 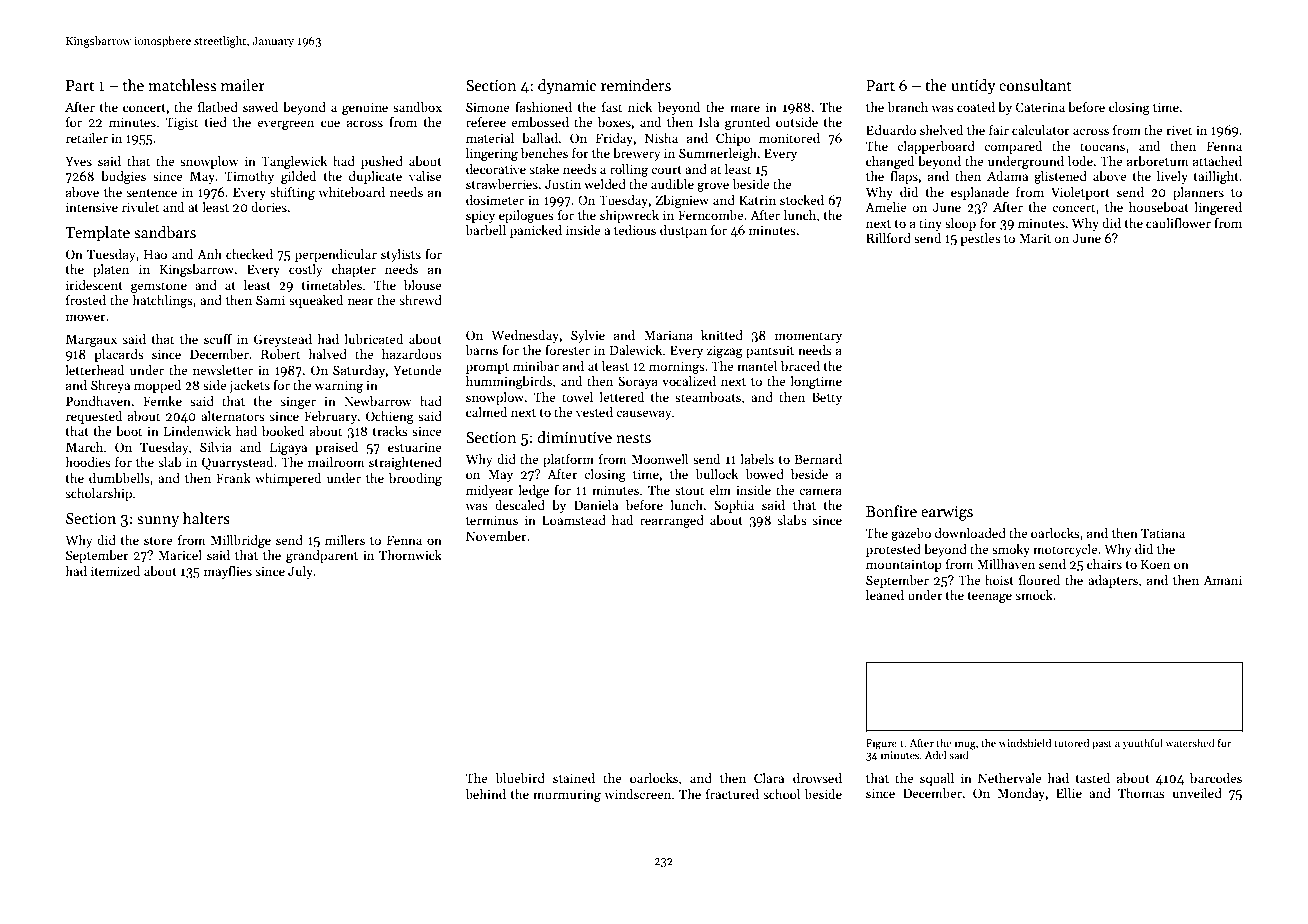 What do you see at coordinates (1179, 130) in the image?
I see `rivet` at bounding box center [1179, 130].
